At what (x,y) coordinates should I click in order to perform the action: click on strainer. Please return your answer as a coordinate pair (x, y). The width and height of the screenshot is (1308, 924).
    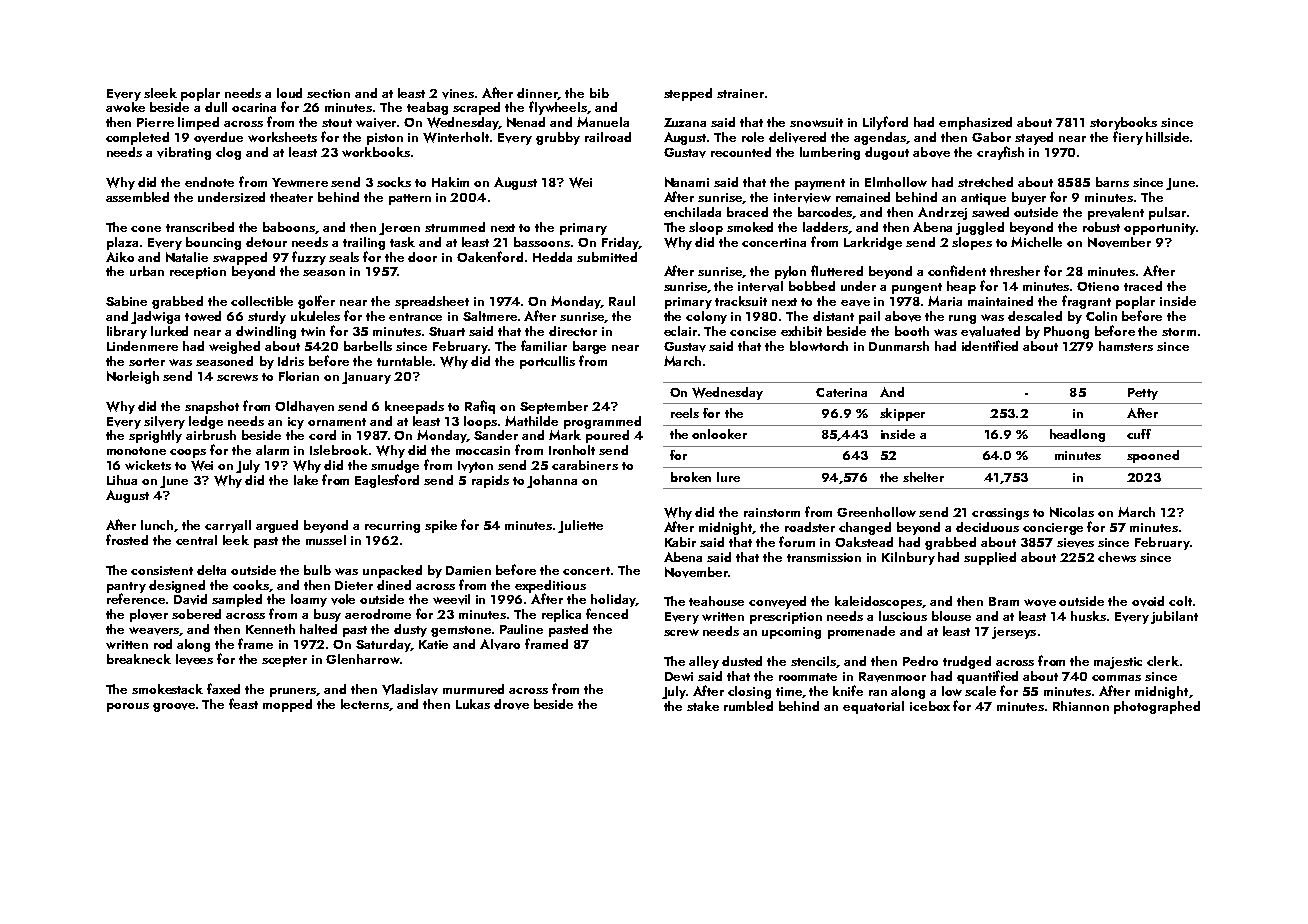
    Looking at the image, I should click on (740, 93).
